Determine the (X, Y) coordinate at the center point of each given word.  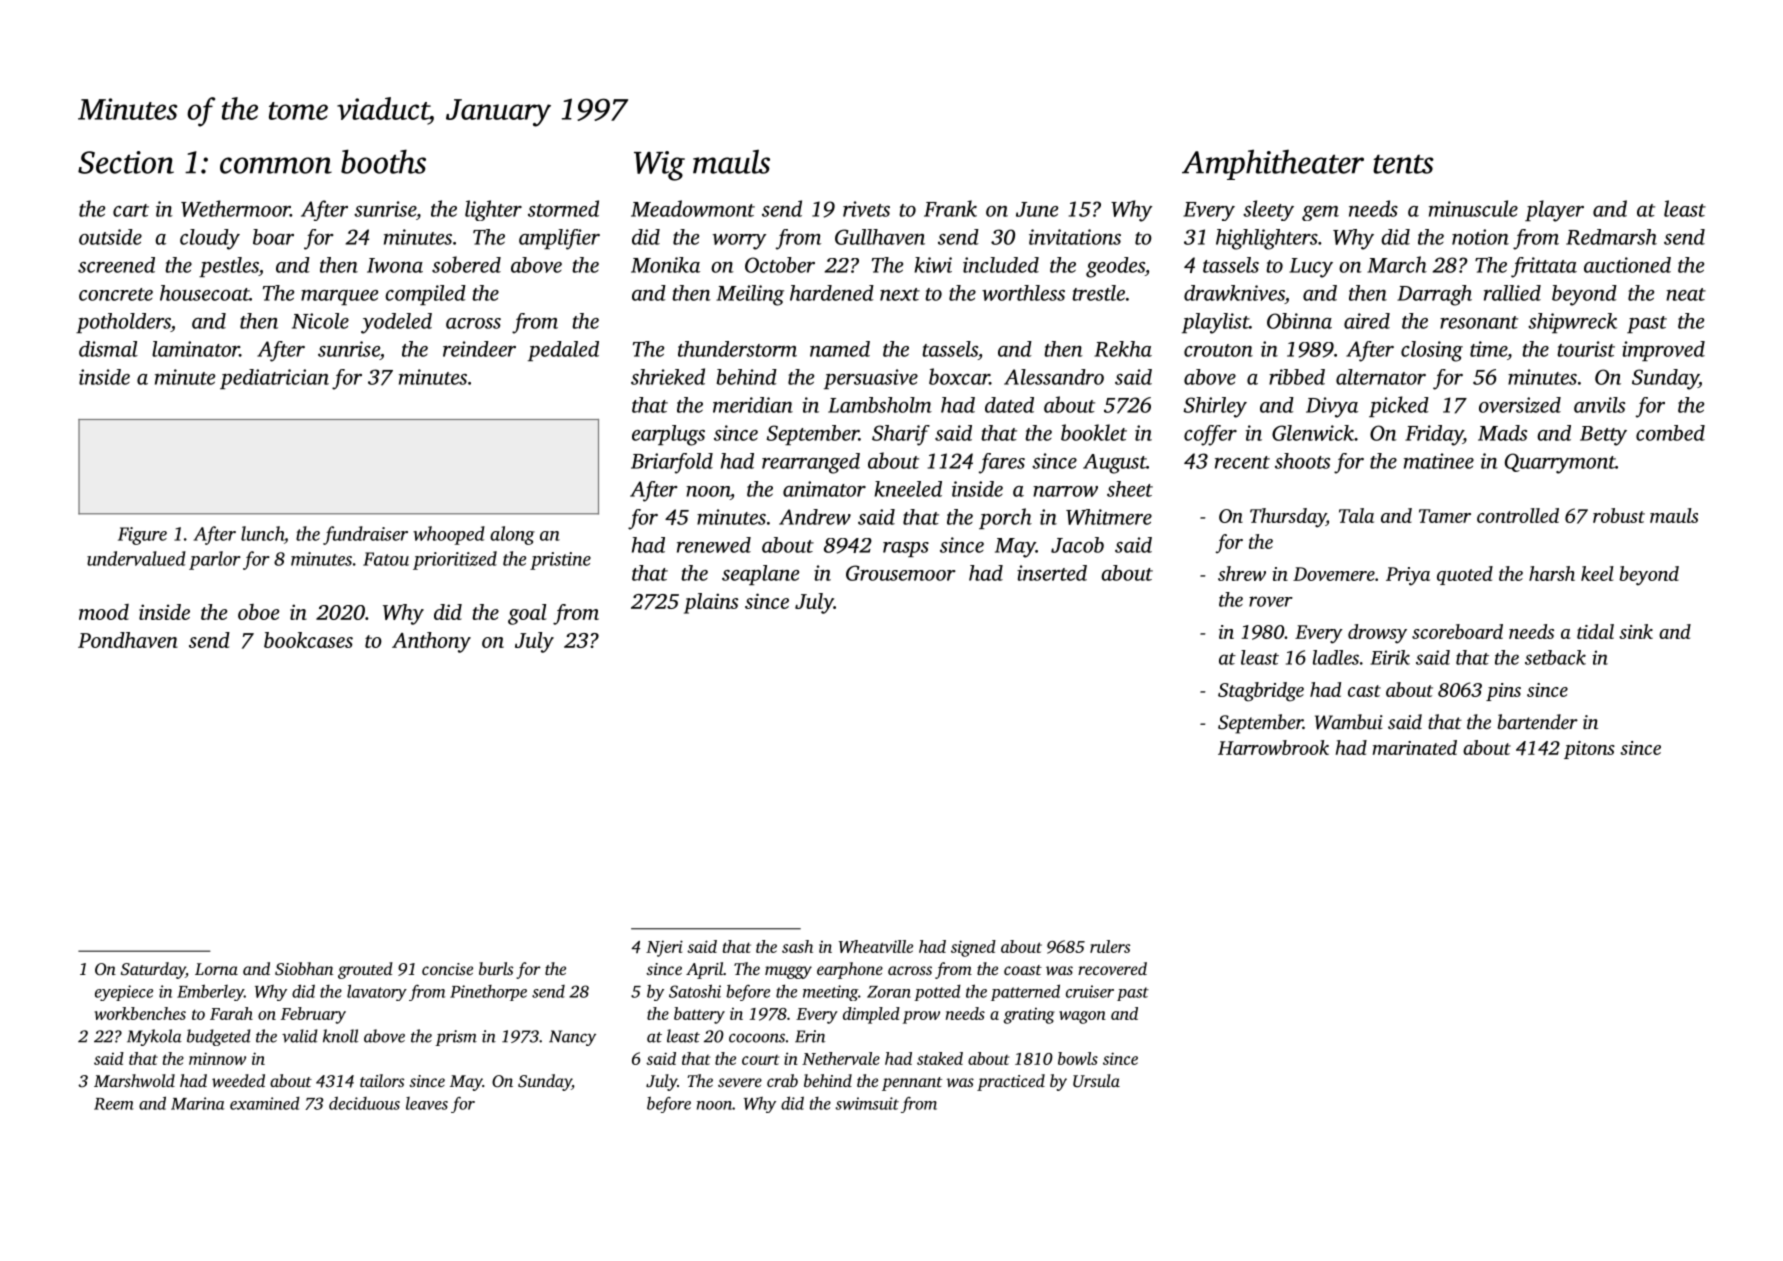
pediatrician (274, 379)
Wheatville (876, 946)
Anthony (431, 642)
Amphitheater (1273, 164)
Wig (659, 166)
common (276, 165)
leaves (427, 1103)
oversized (1520, 405)
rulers (1110, 946)
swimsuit (867, 1103)
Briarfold (672, 463)
